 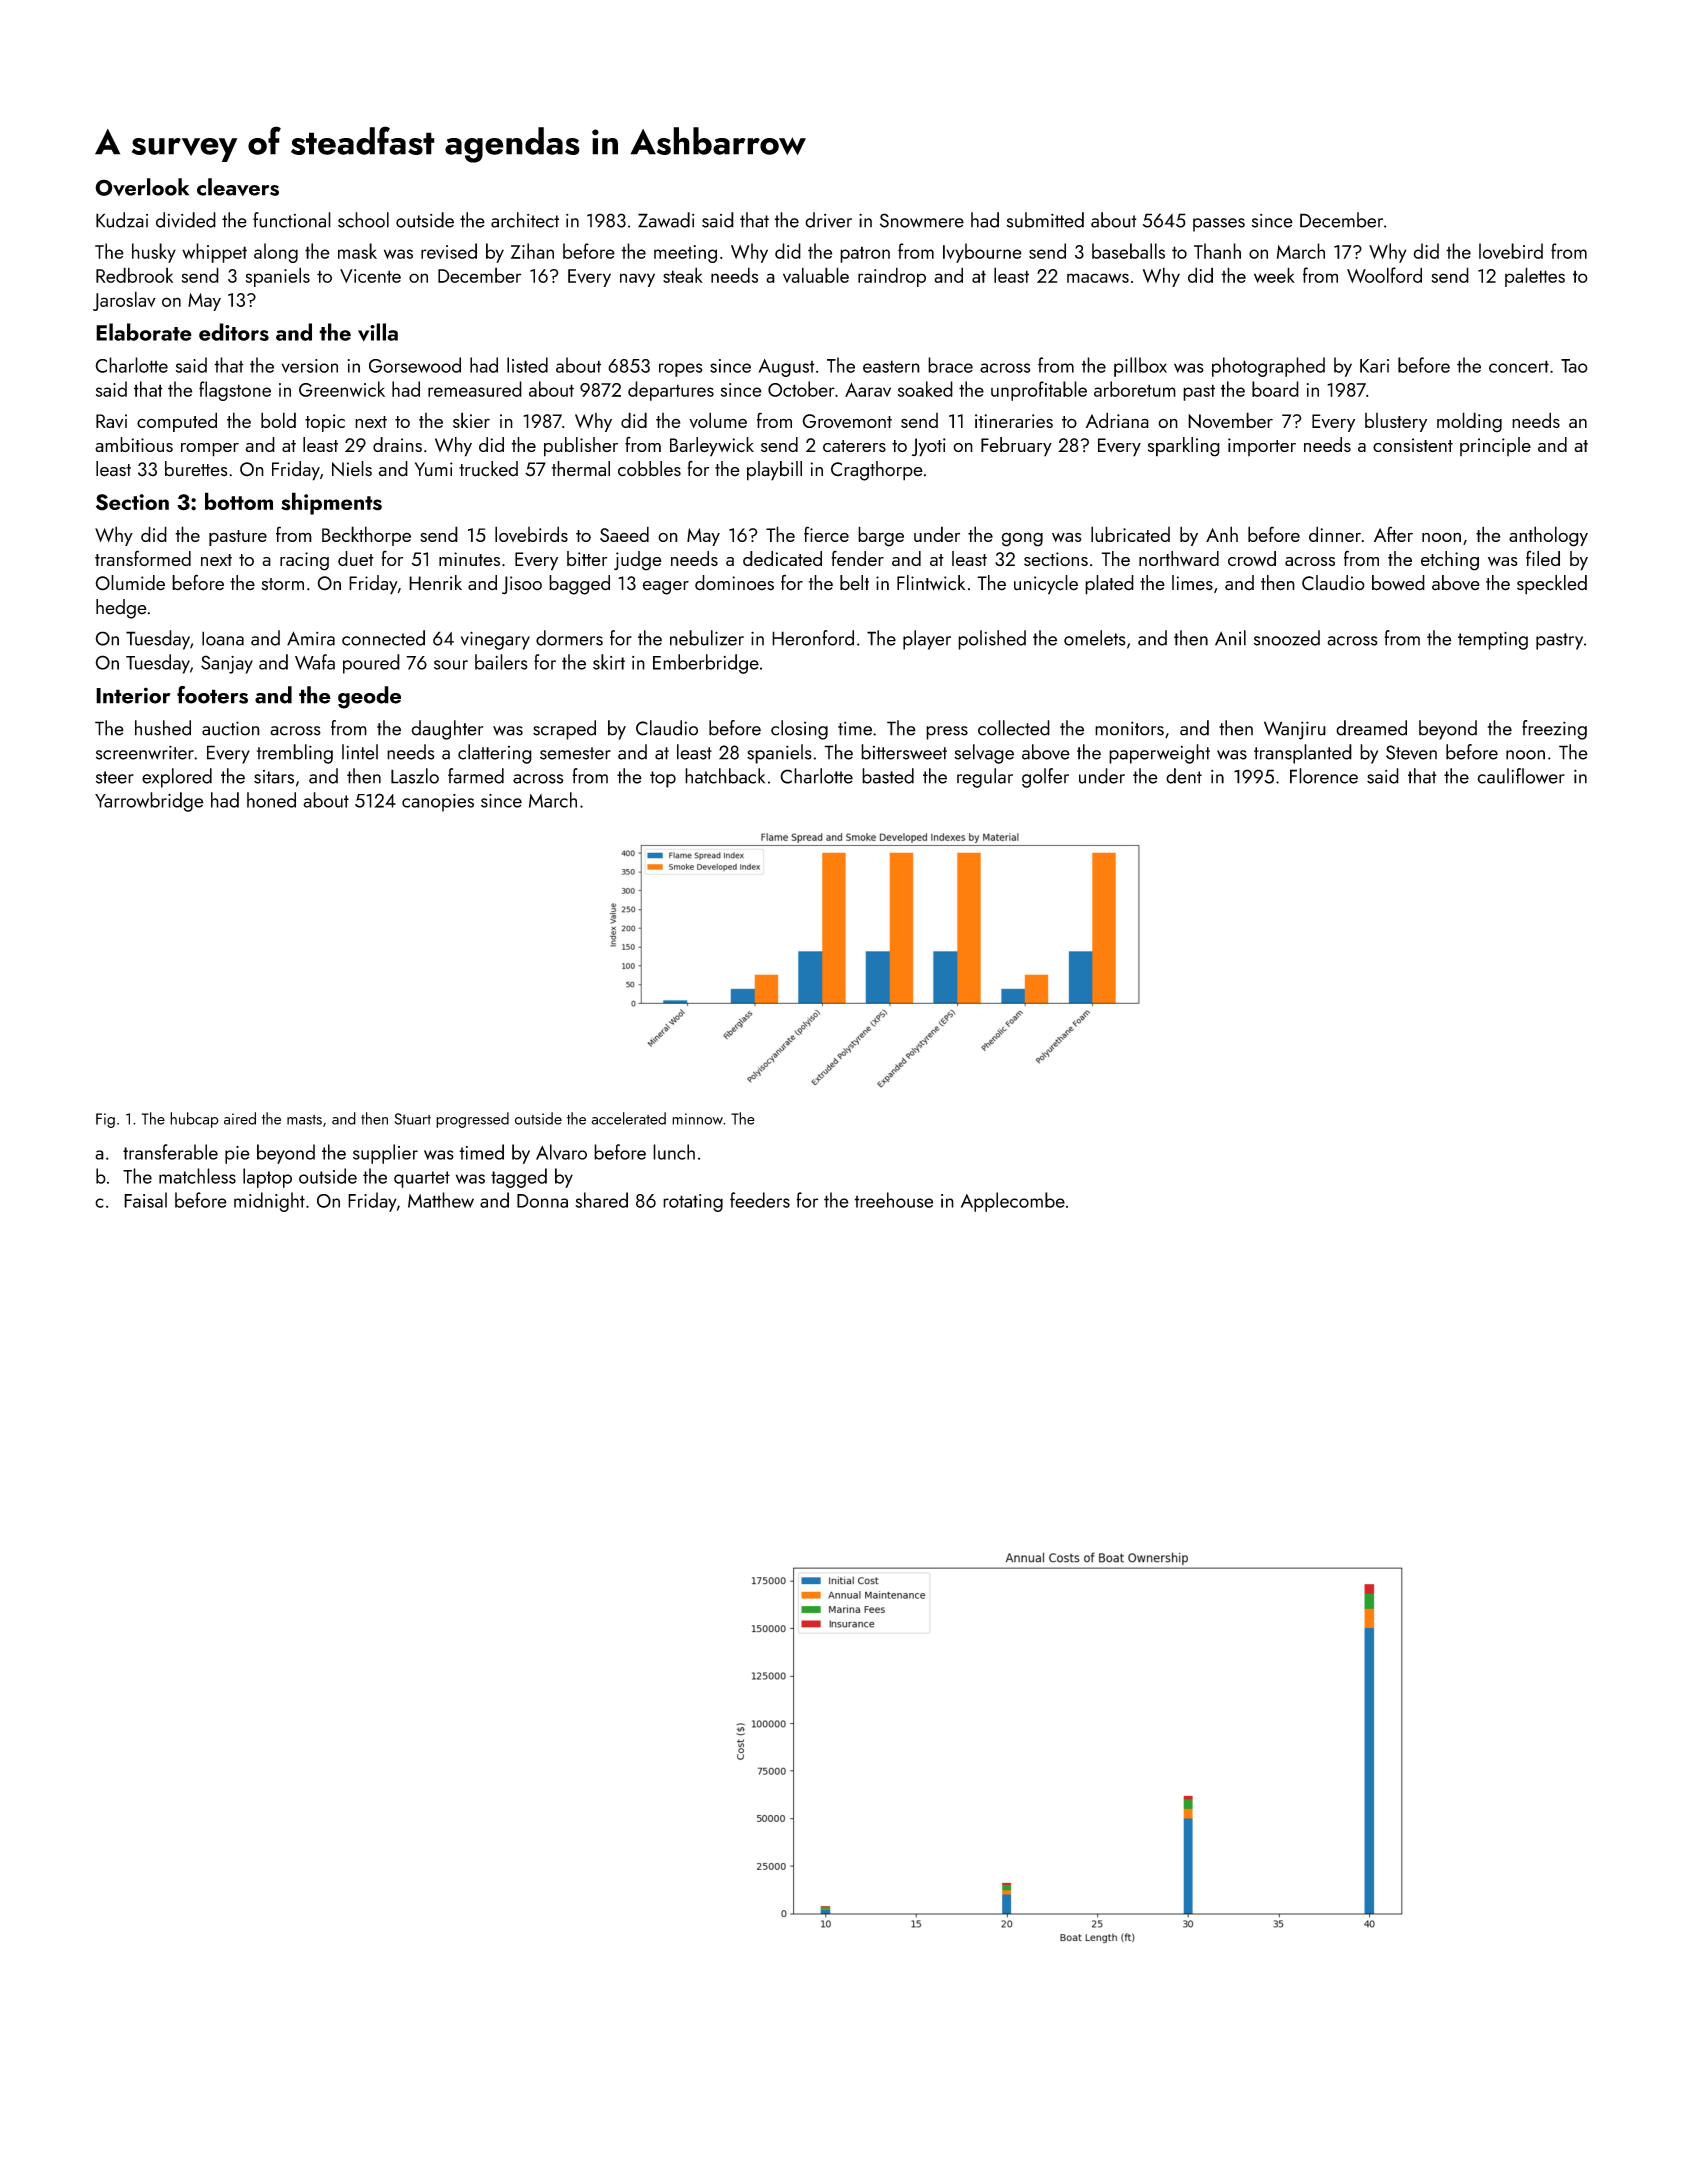 What do you see at coordinates (269, 1202) in the image?
I see `midnight` at bounding box center [269, 1202].
